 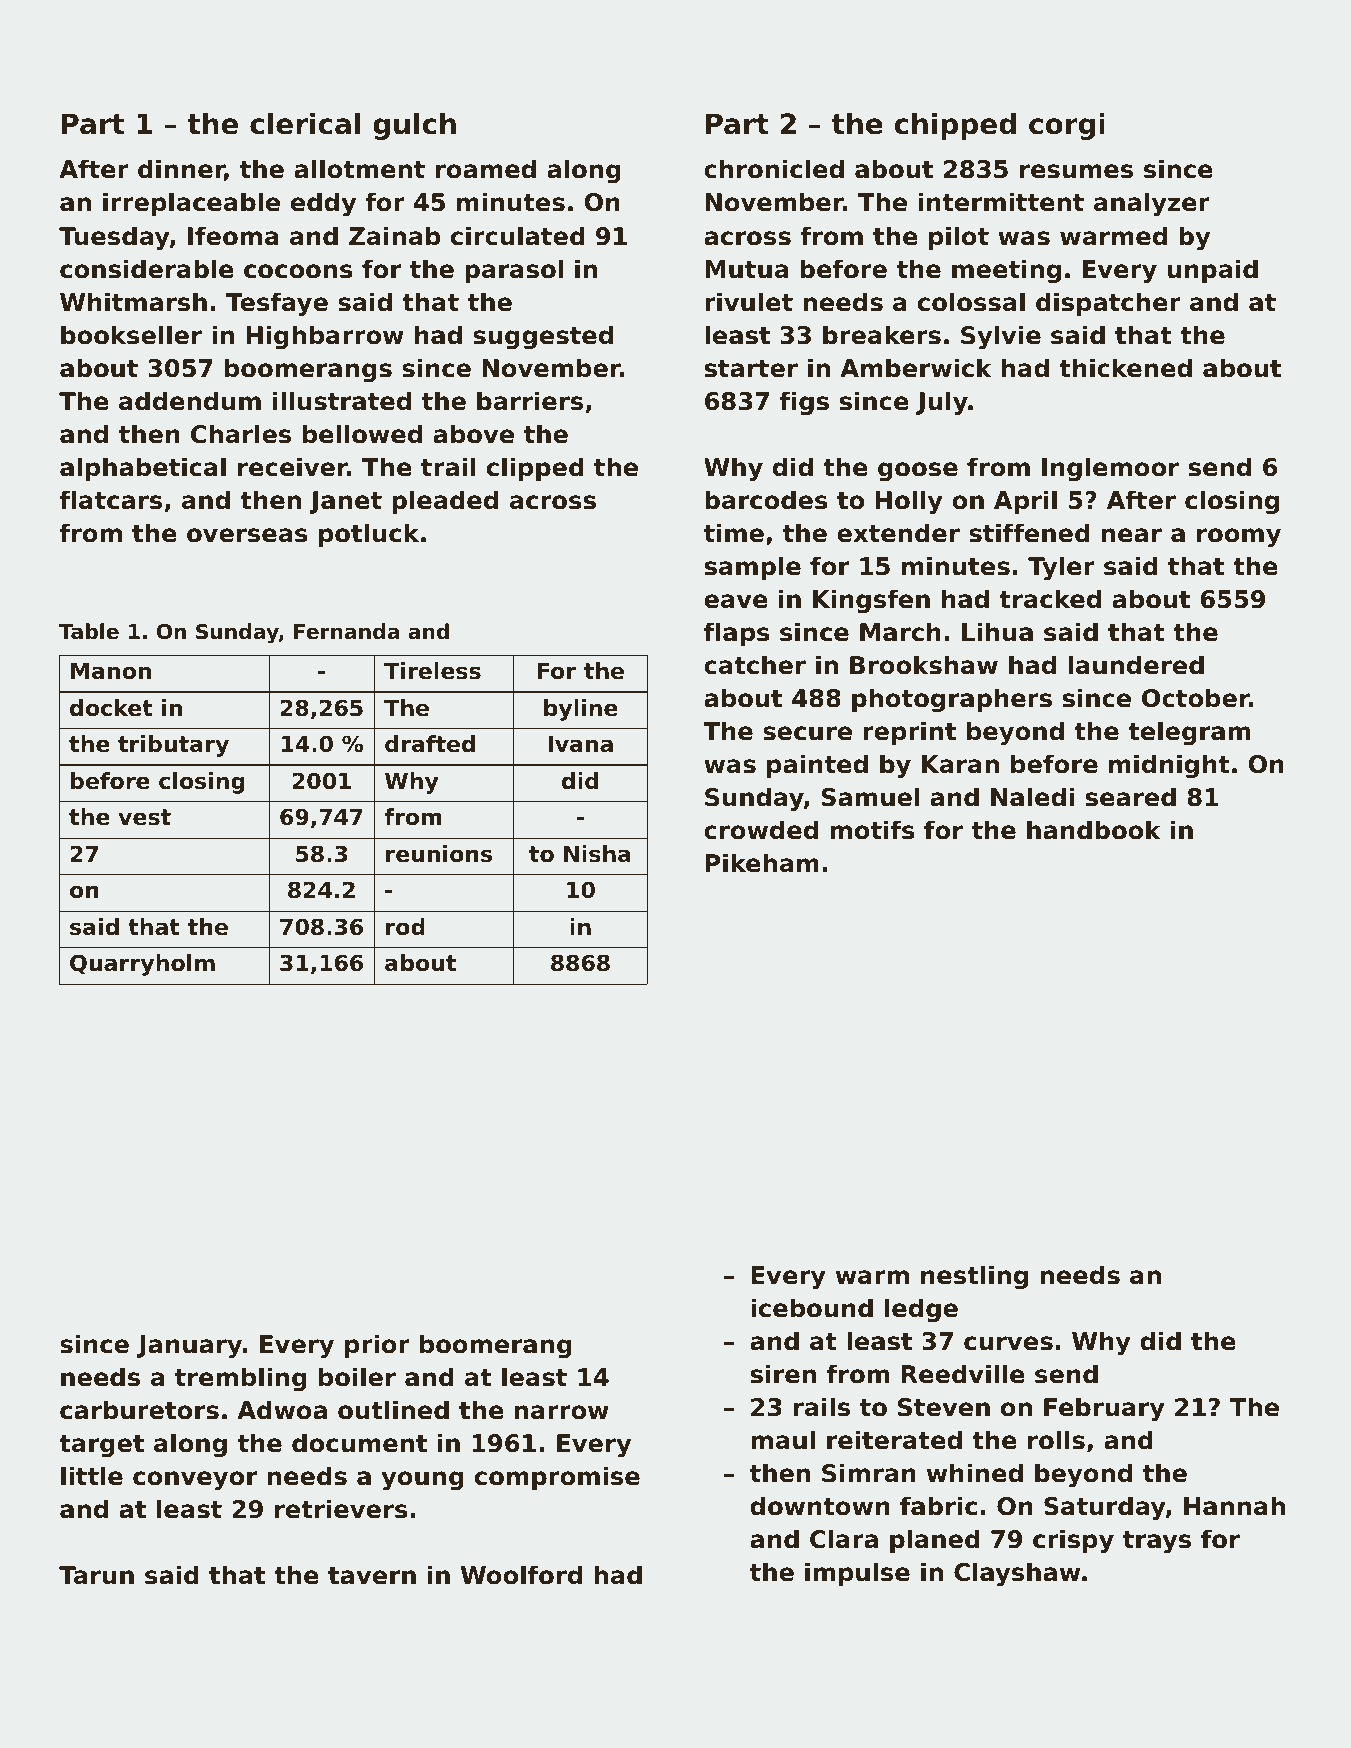 I want to click on Quarryholm, so click(x=142, y=965).
